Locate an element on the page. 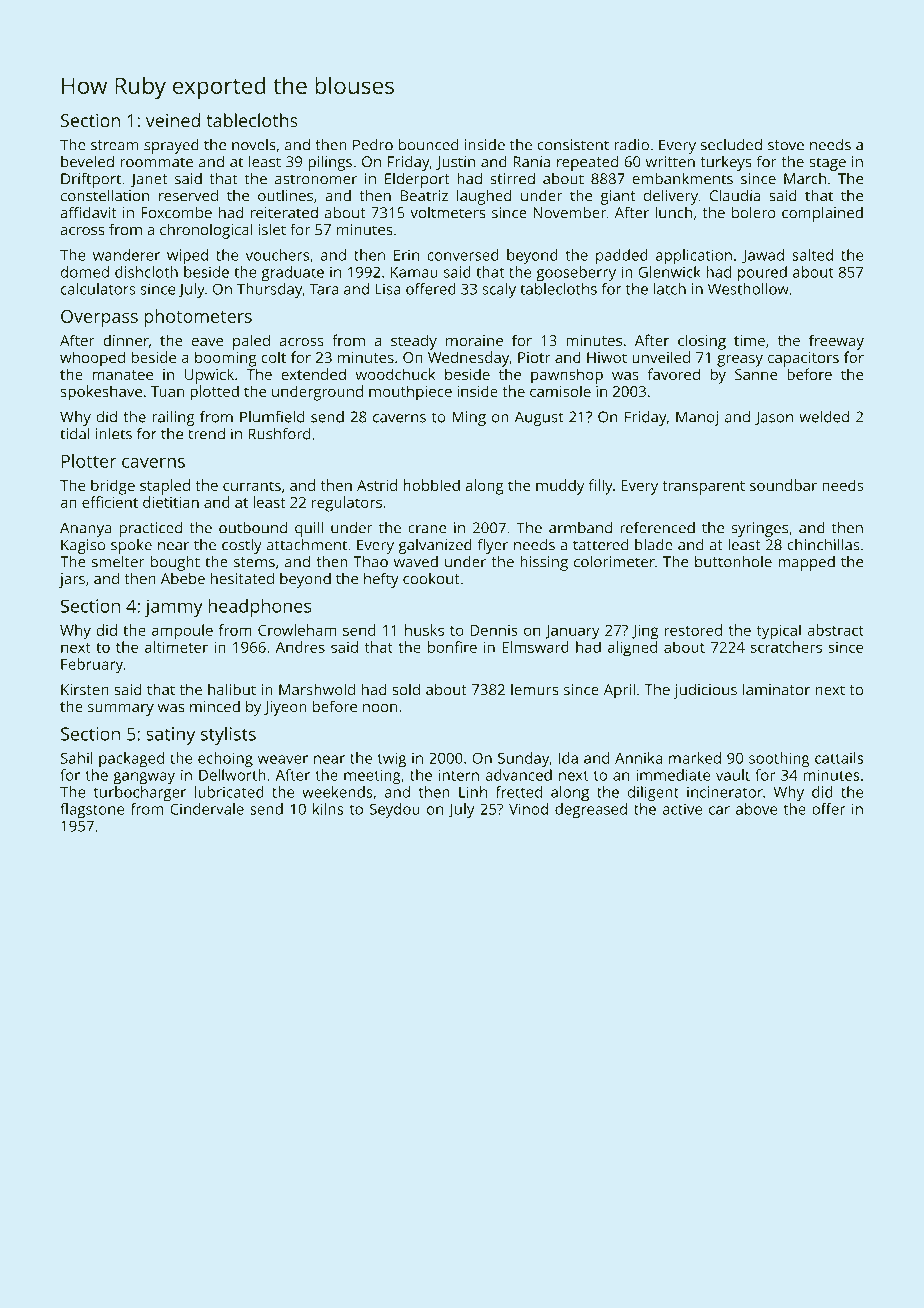 Image resolution: width=924 pixels, height=1308 pixels. Cindervale is located at coordinates (207, 809).
